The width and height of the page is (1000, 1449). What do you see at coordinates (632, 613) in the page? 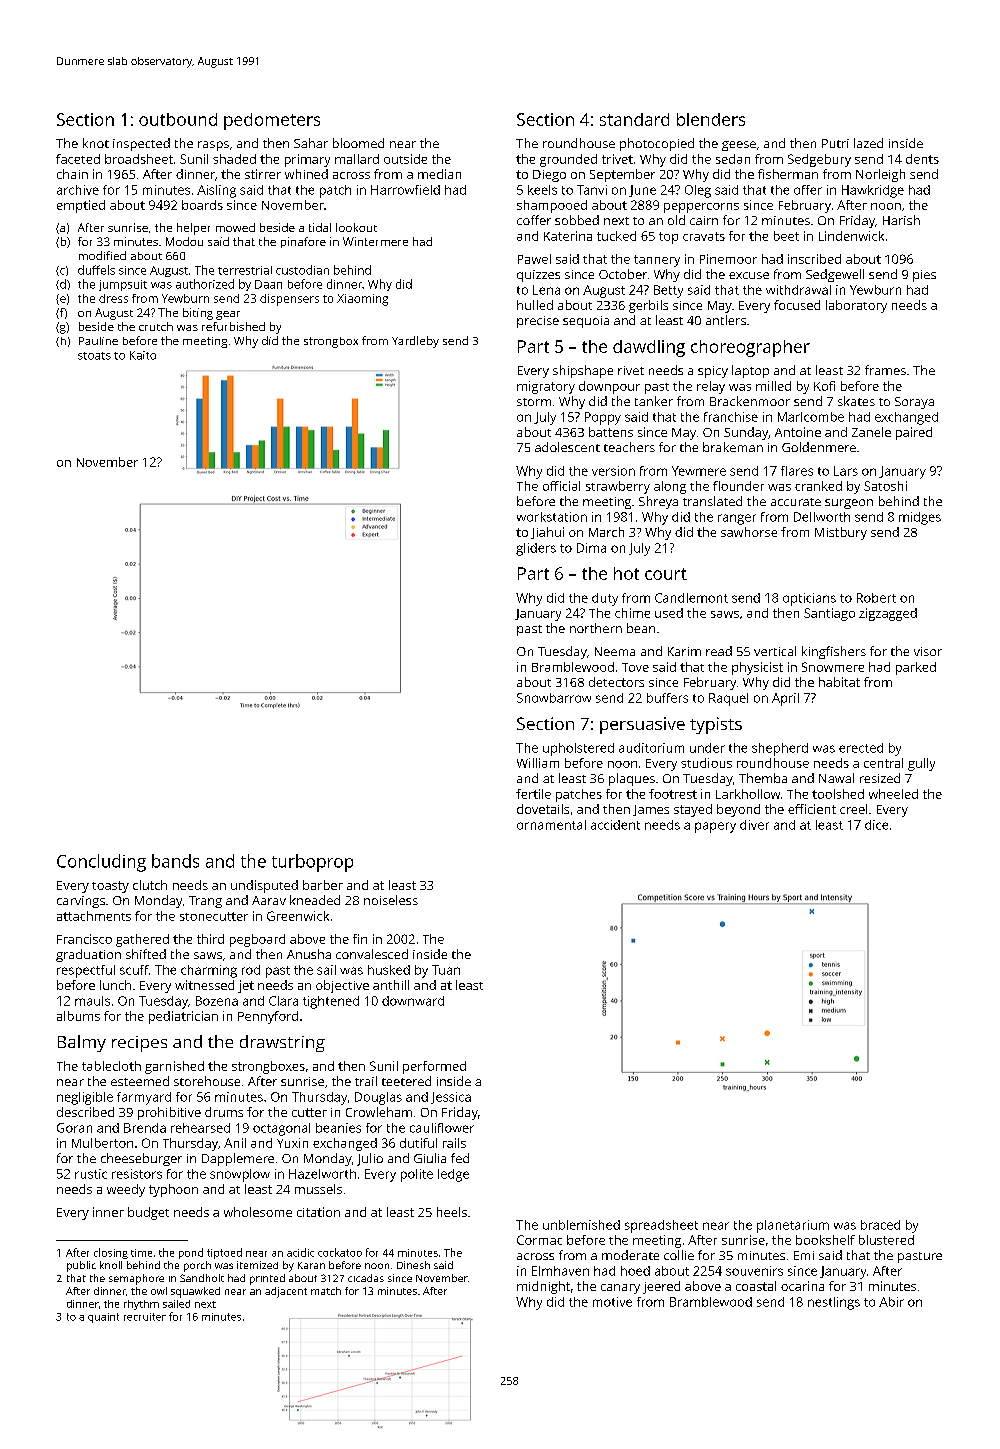
I see `chime` at bounding box center [632, 613].
